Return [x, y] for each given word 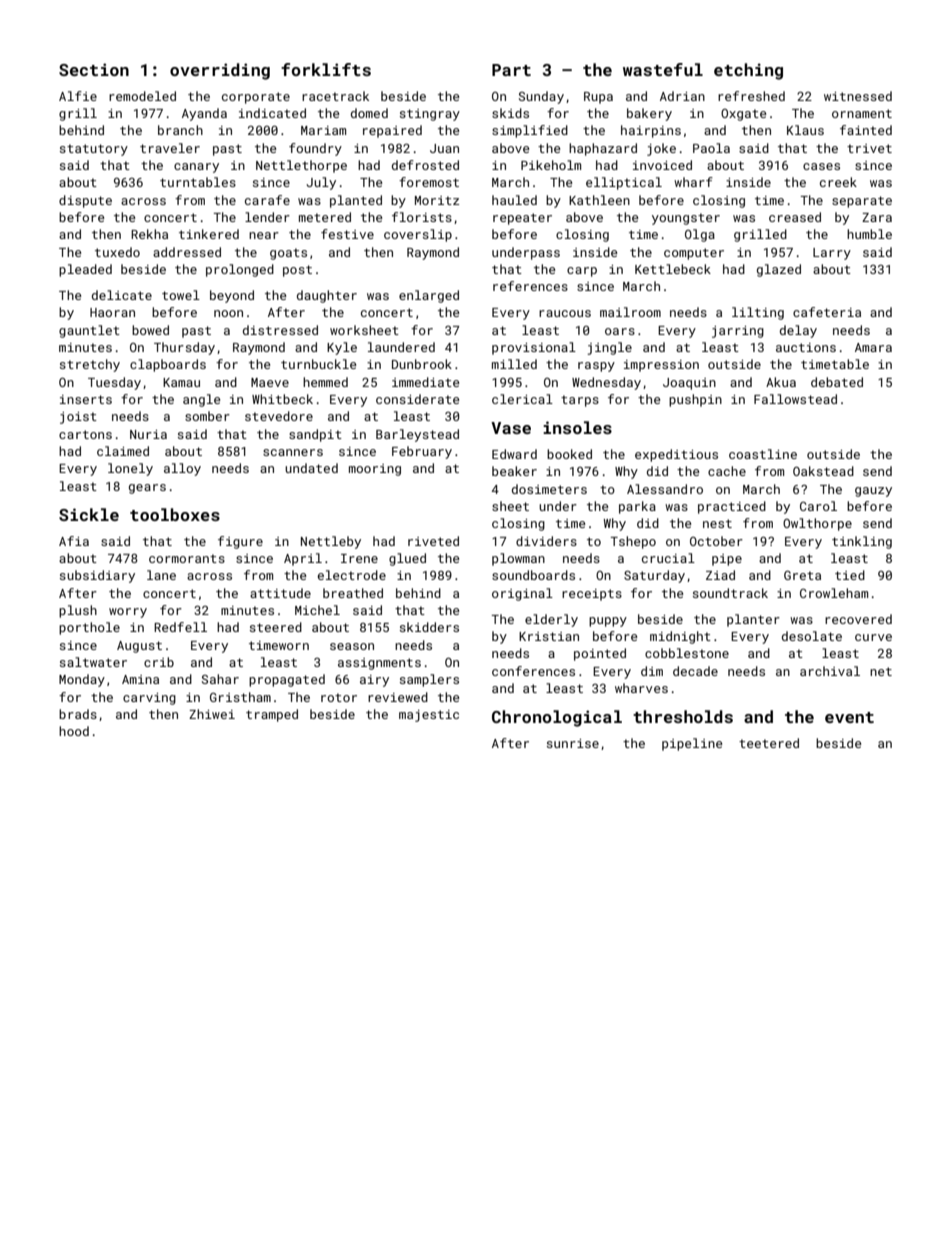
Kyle [342, 348]
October [716, 541]
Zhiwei [212, 714]
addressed [187, 252]
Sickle [89, 514]
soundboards [533, 575]
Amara [873, 347]
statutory [94, 150]
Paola [711, 148]
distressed [280, 330]
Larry [832, 254]
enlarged [429, 296]
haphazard [603, 149]
